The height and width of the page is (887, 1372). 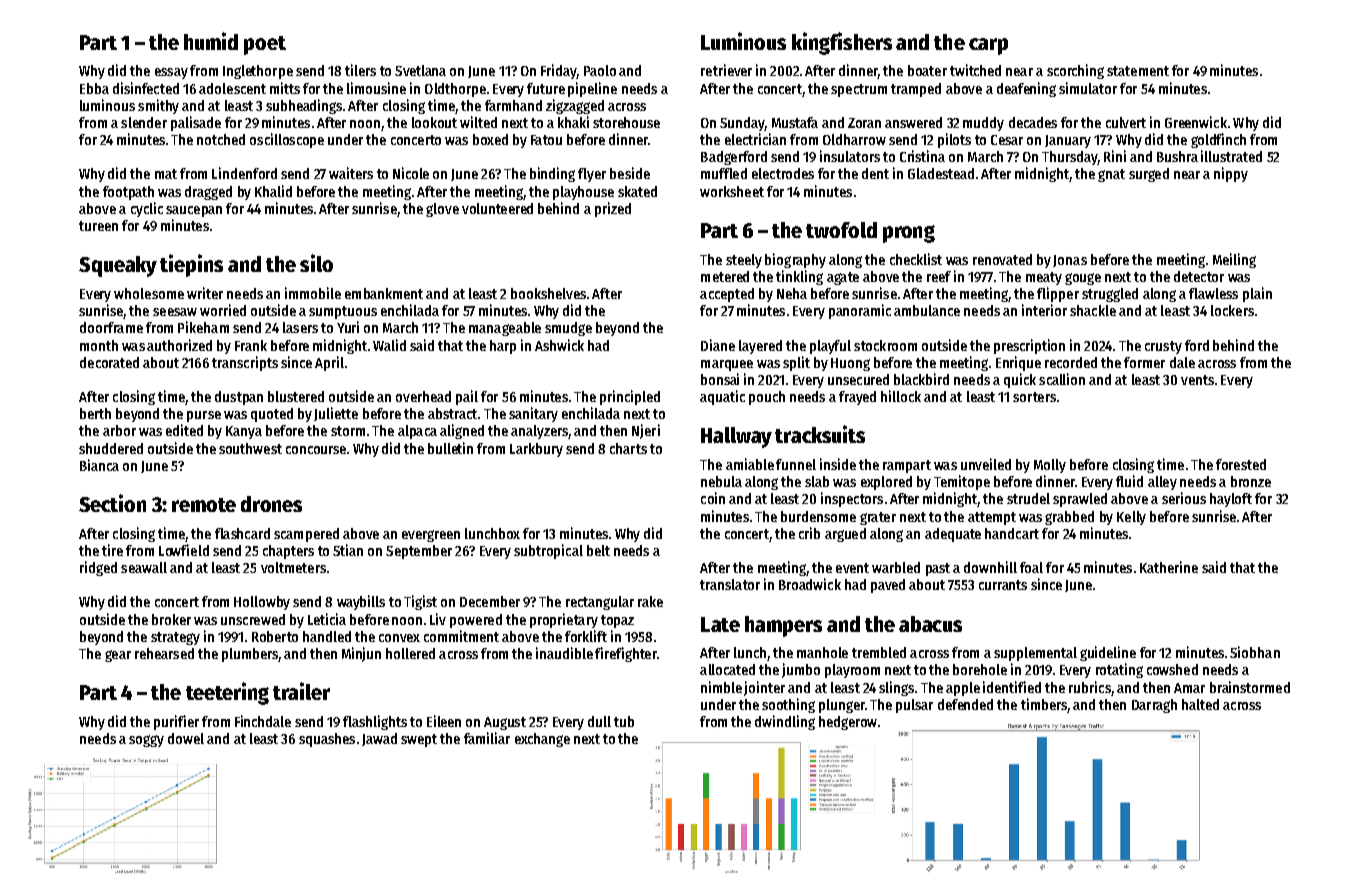 I want to click on Khalid, so click(x=273, y=191).
